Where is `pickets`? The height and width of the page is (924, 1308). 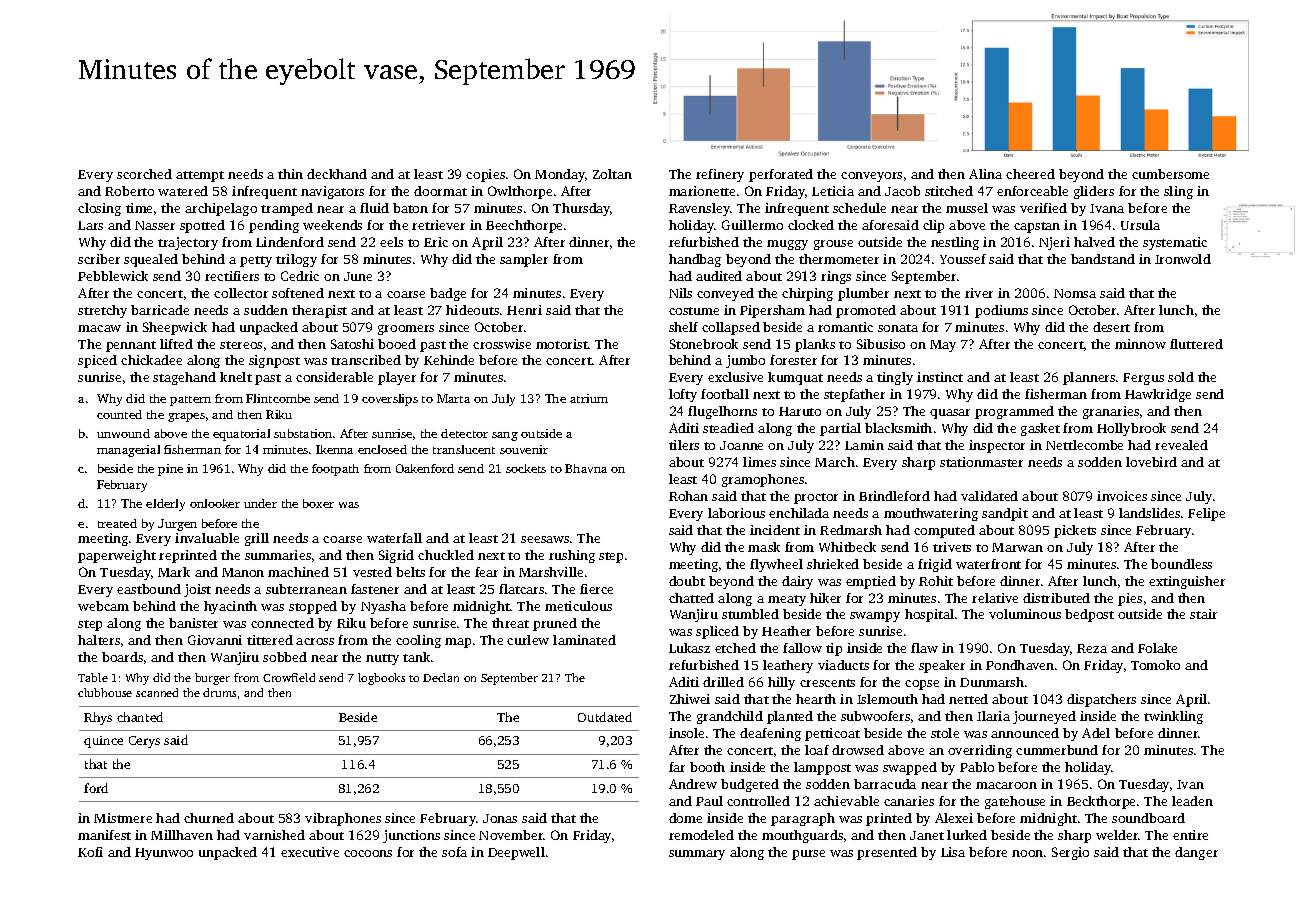 pickets is located at coordinates (1075, 531).
